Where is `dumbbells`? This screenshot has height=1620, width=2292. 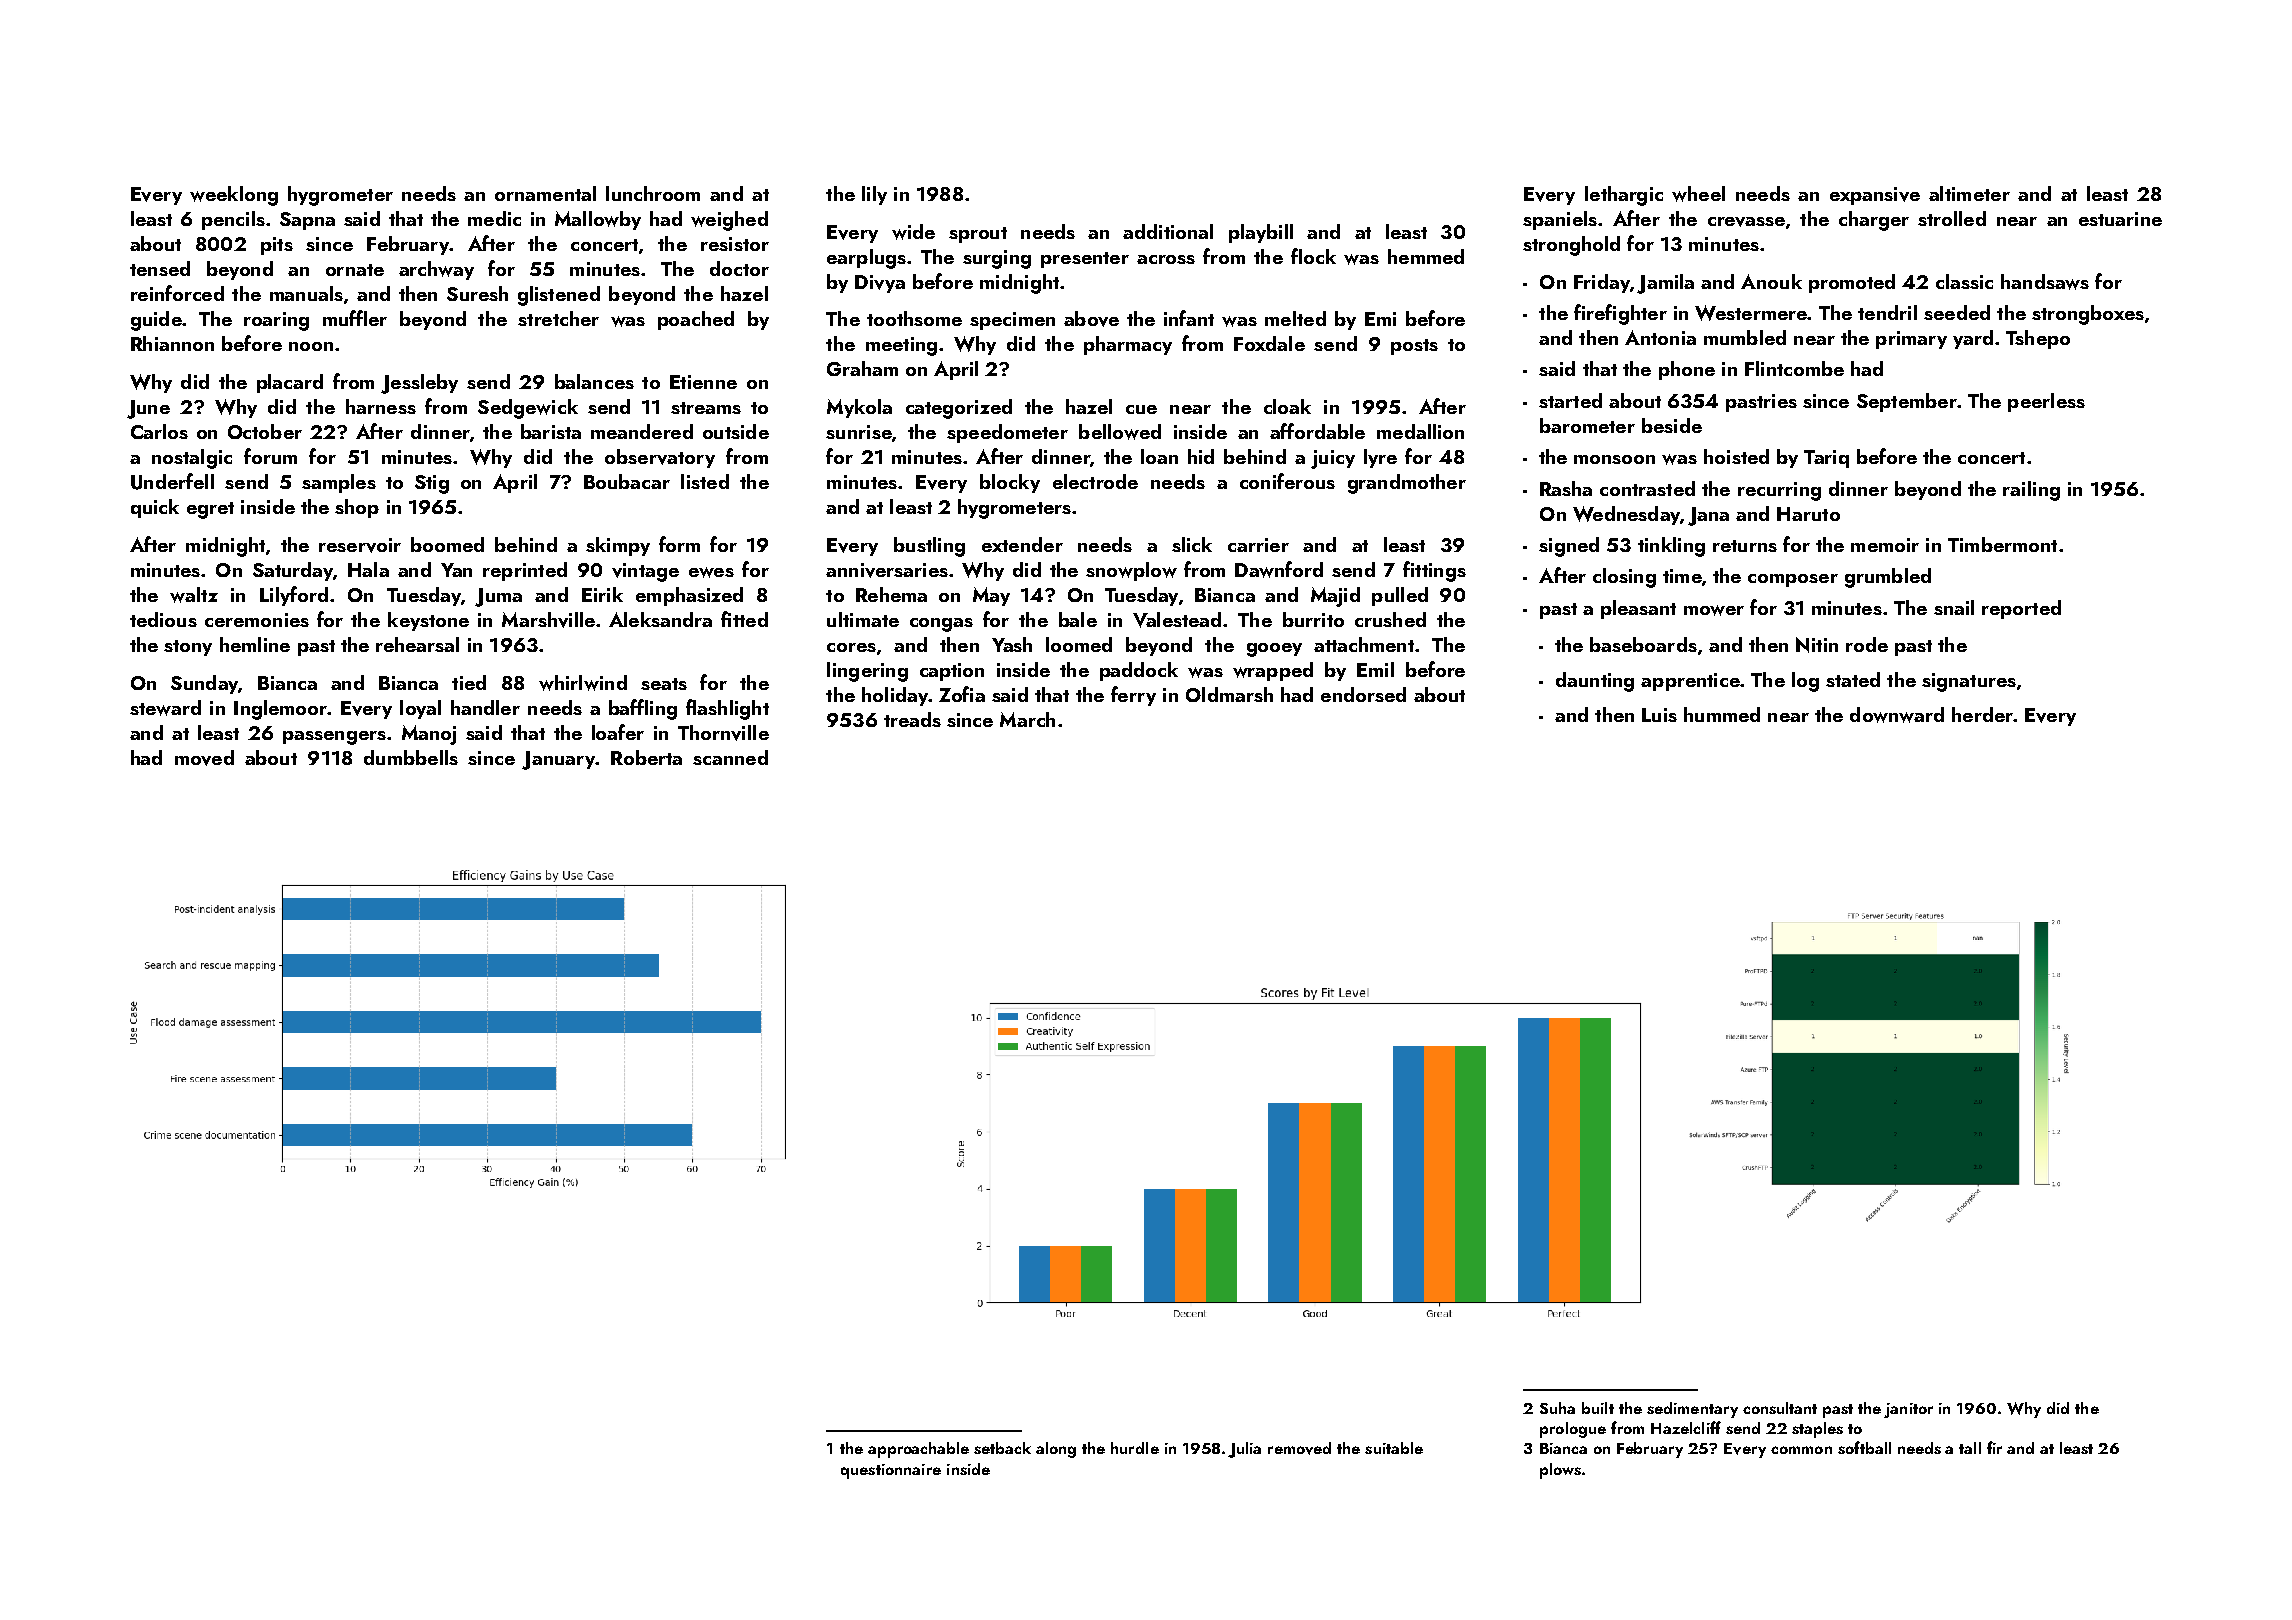 dumbbells is located at coordinates (411, 757).
